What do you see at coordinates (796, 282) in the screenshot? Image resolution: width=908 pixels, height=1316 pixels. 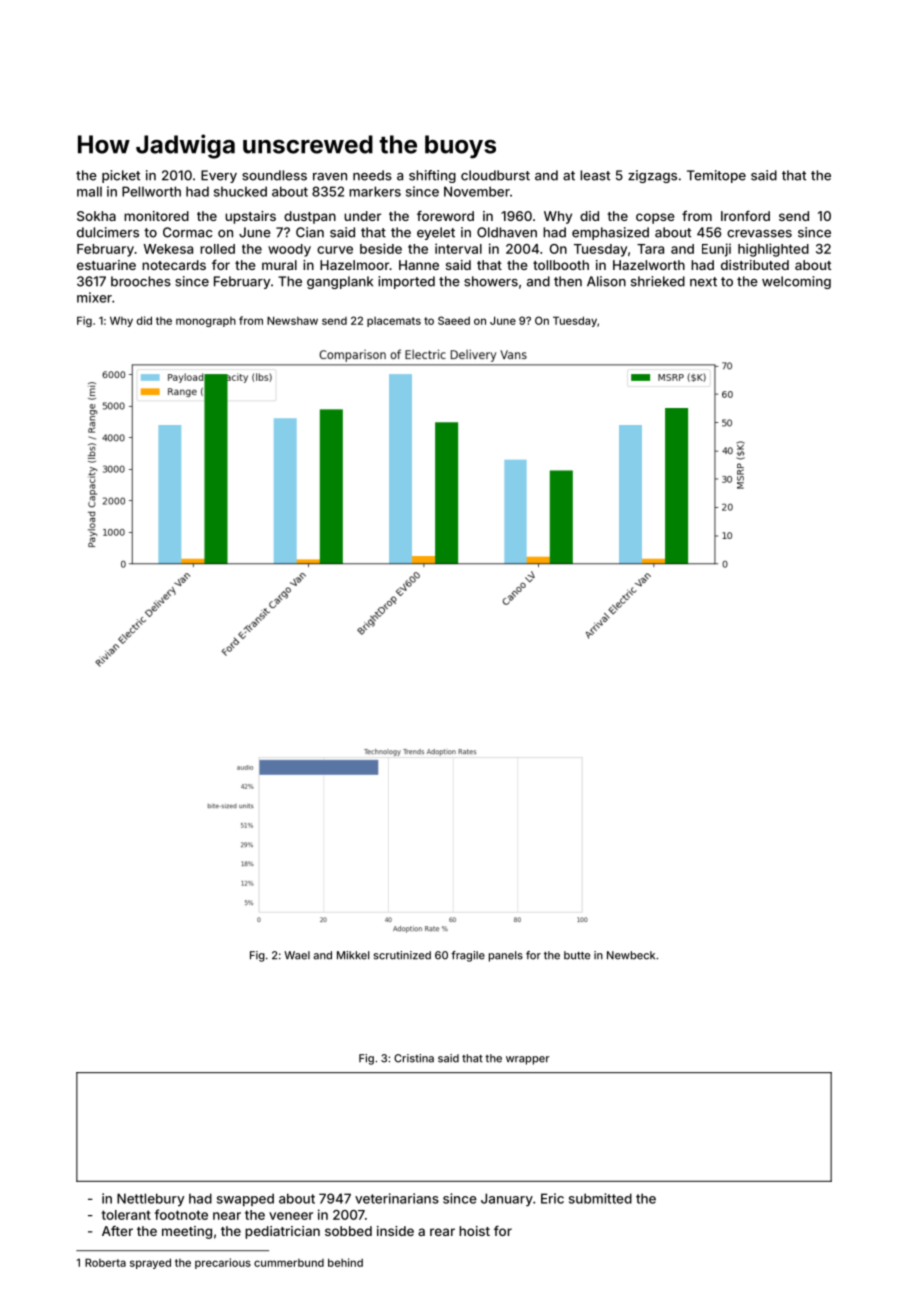 I see `welcoming` at bounding box center [796, 282].
